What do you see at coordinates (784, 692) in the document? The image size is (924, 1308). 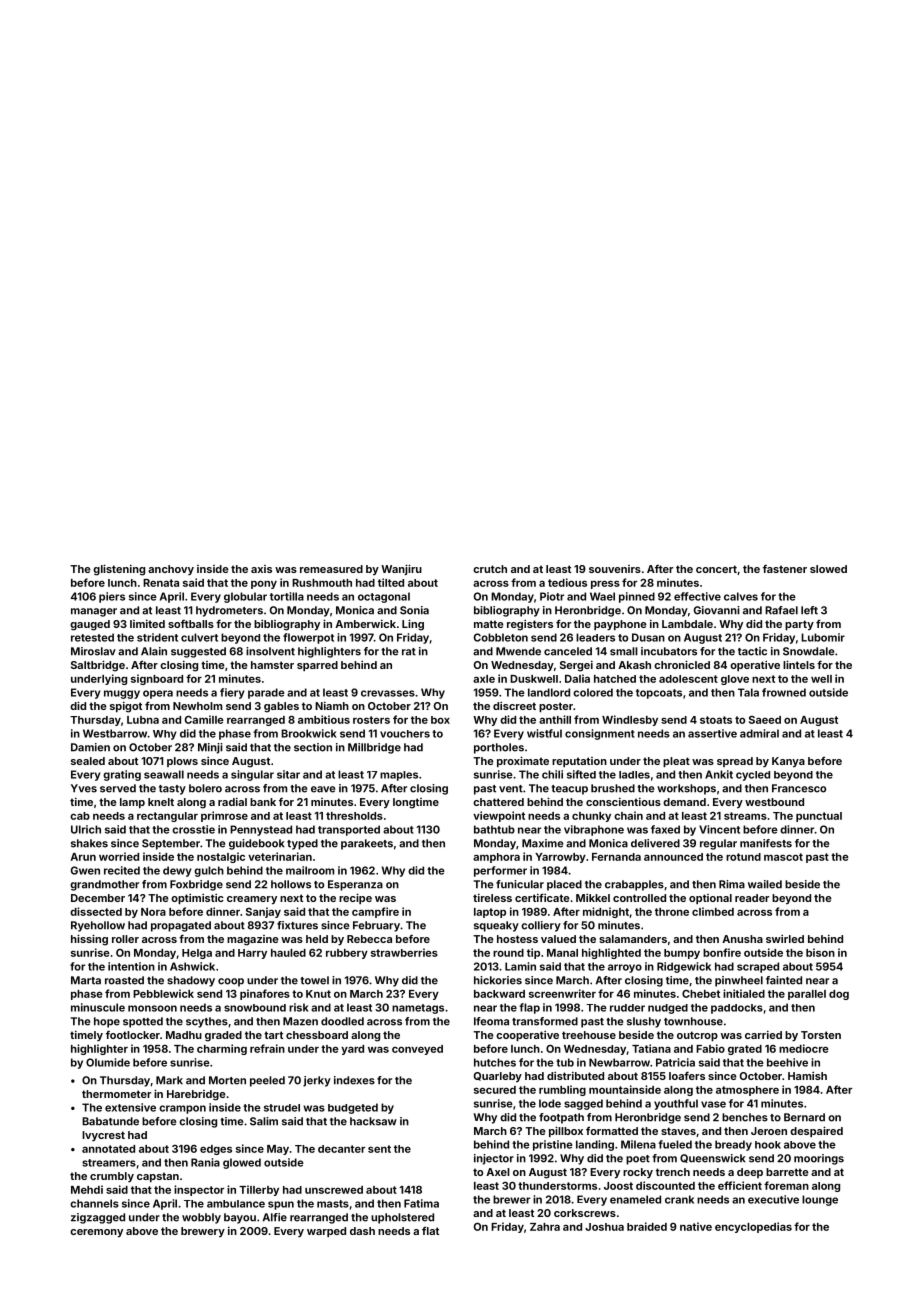 I see `frowned` at bounding box center [784, 692].
